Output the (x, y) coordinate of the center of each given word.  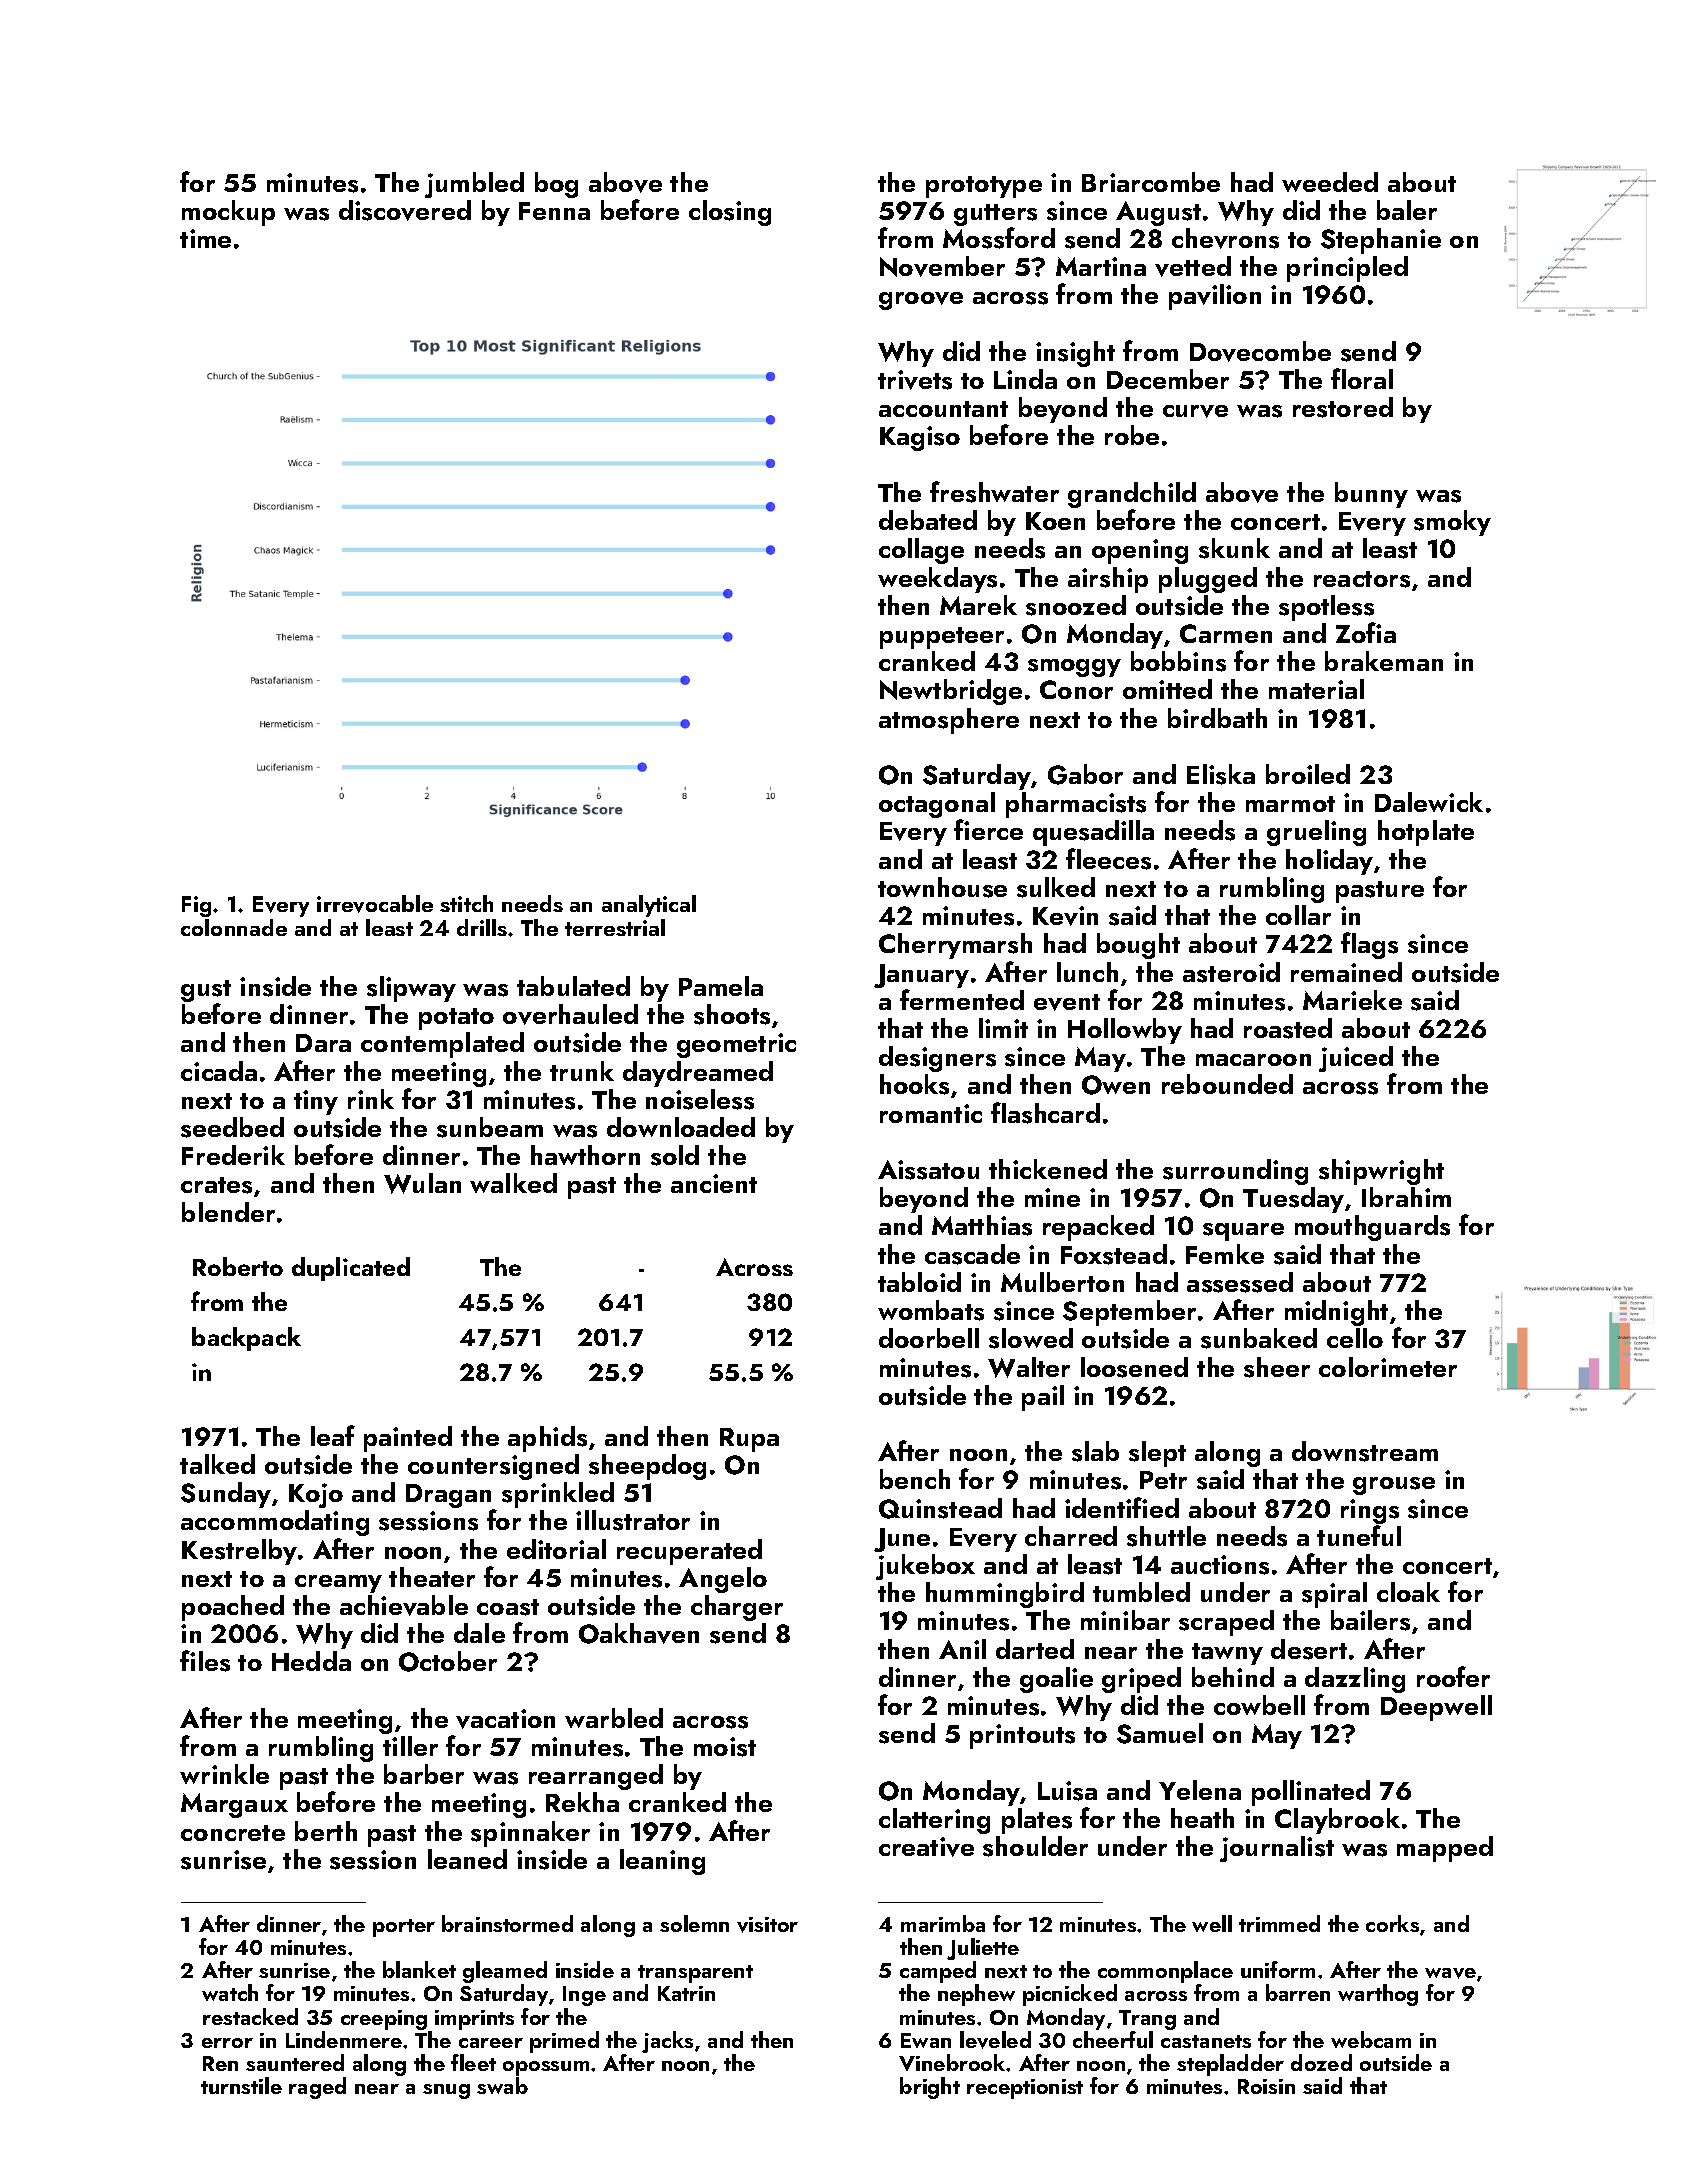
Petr (1163, 1480)
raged (317, 2088)
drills (482, 927)
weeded (1330, 182)
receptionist (1025, 2089)
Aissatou (928, 1170)
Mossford (999, 238)
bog (556, 185)
